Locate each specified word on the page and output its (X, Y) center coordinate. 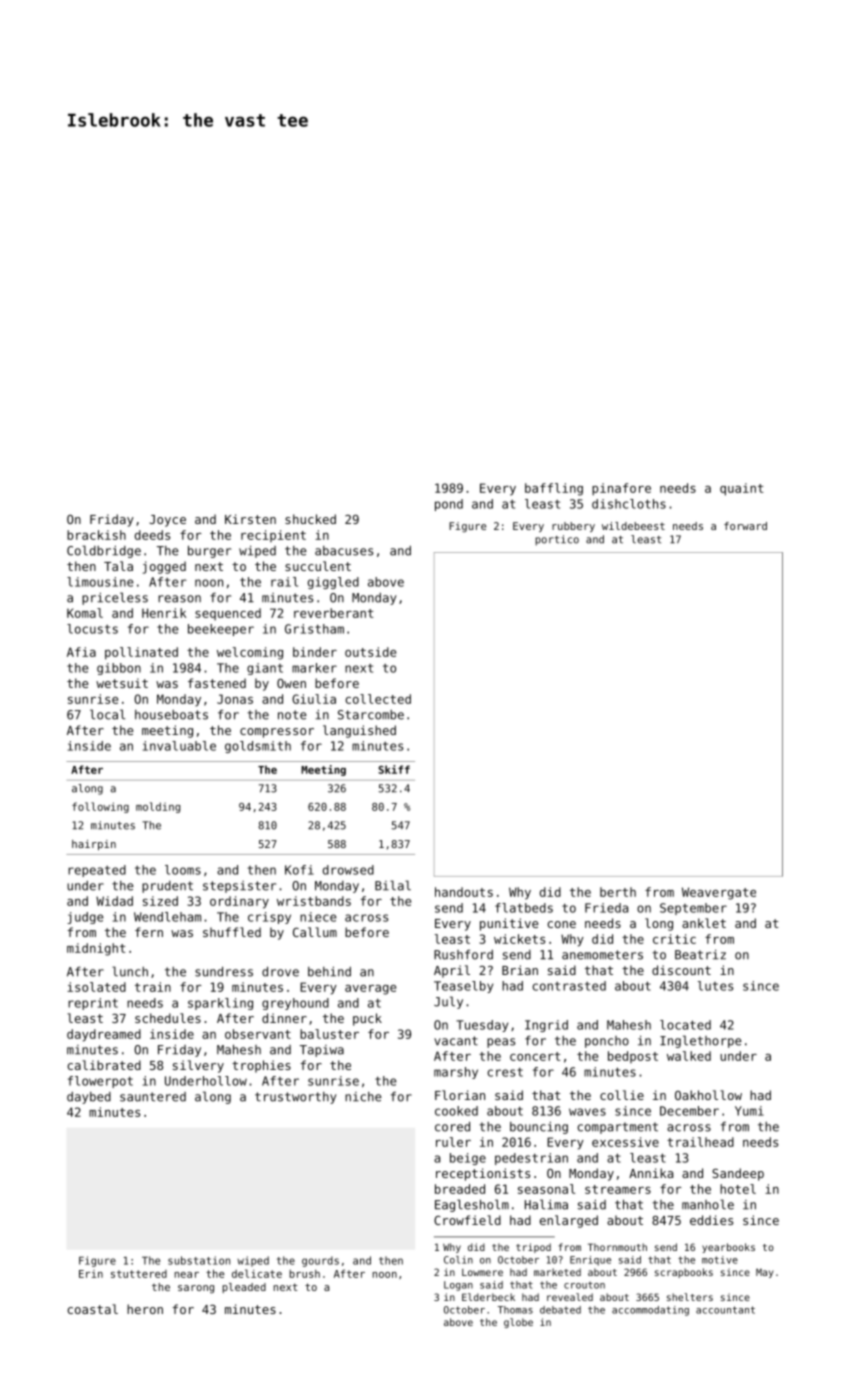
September (693, 909)
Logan (458, 1286)
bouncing (539, 1128)
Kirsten (250, 519)
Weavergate (719, 893)
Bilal (393, 885)
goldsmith (258, 747)
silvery (198, 1066)
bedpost (633, 1057)
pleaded (244, 1288)
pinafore (621, 489)
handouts (464, 892)
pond (449, 505)
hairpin (94, 845)
